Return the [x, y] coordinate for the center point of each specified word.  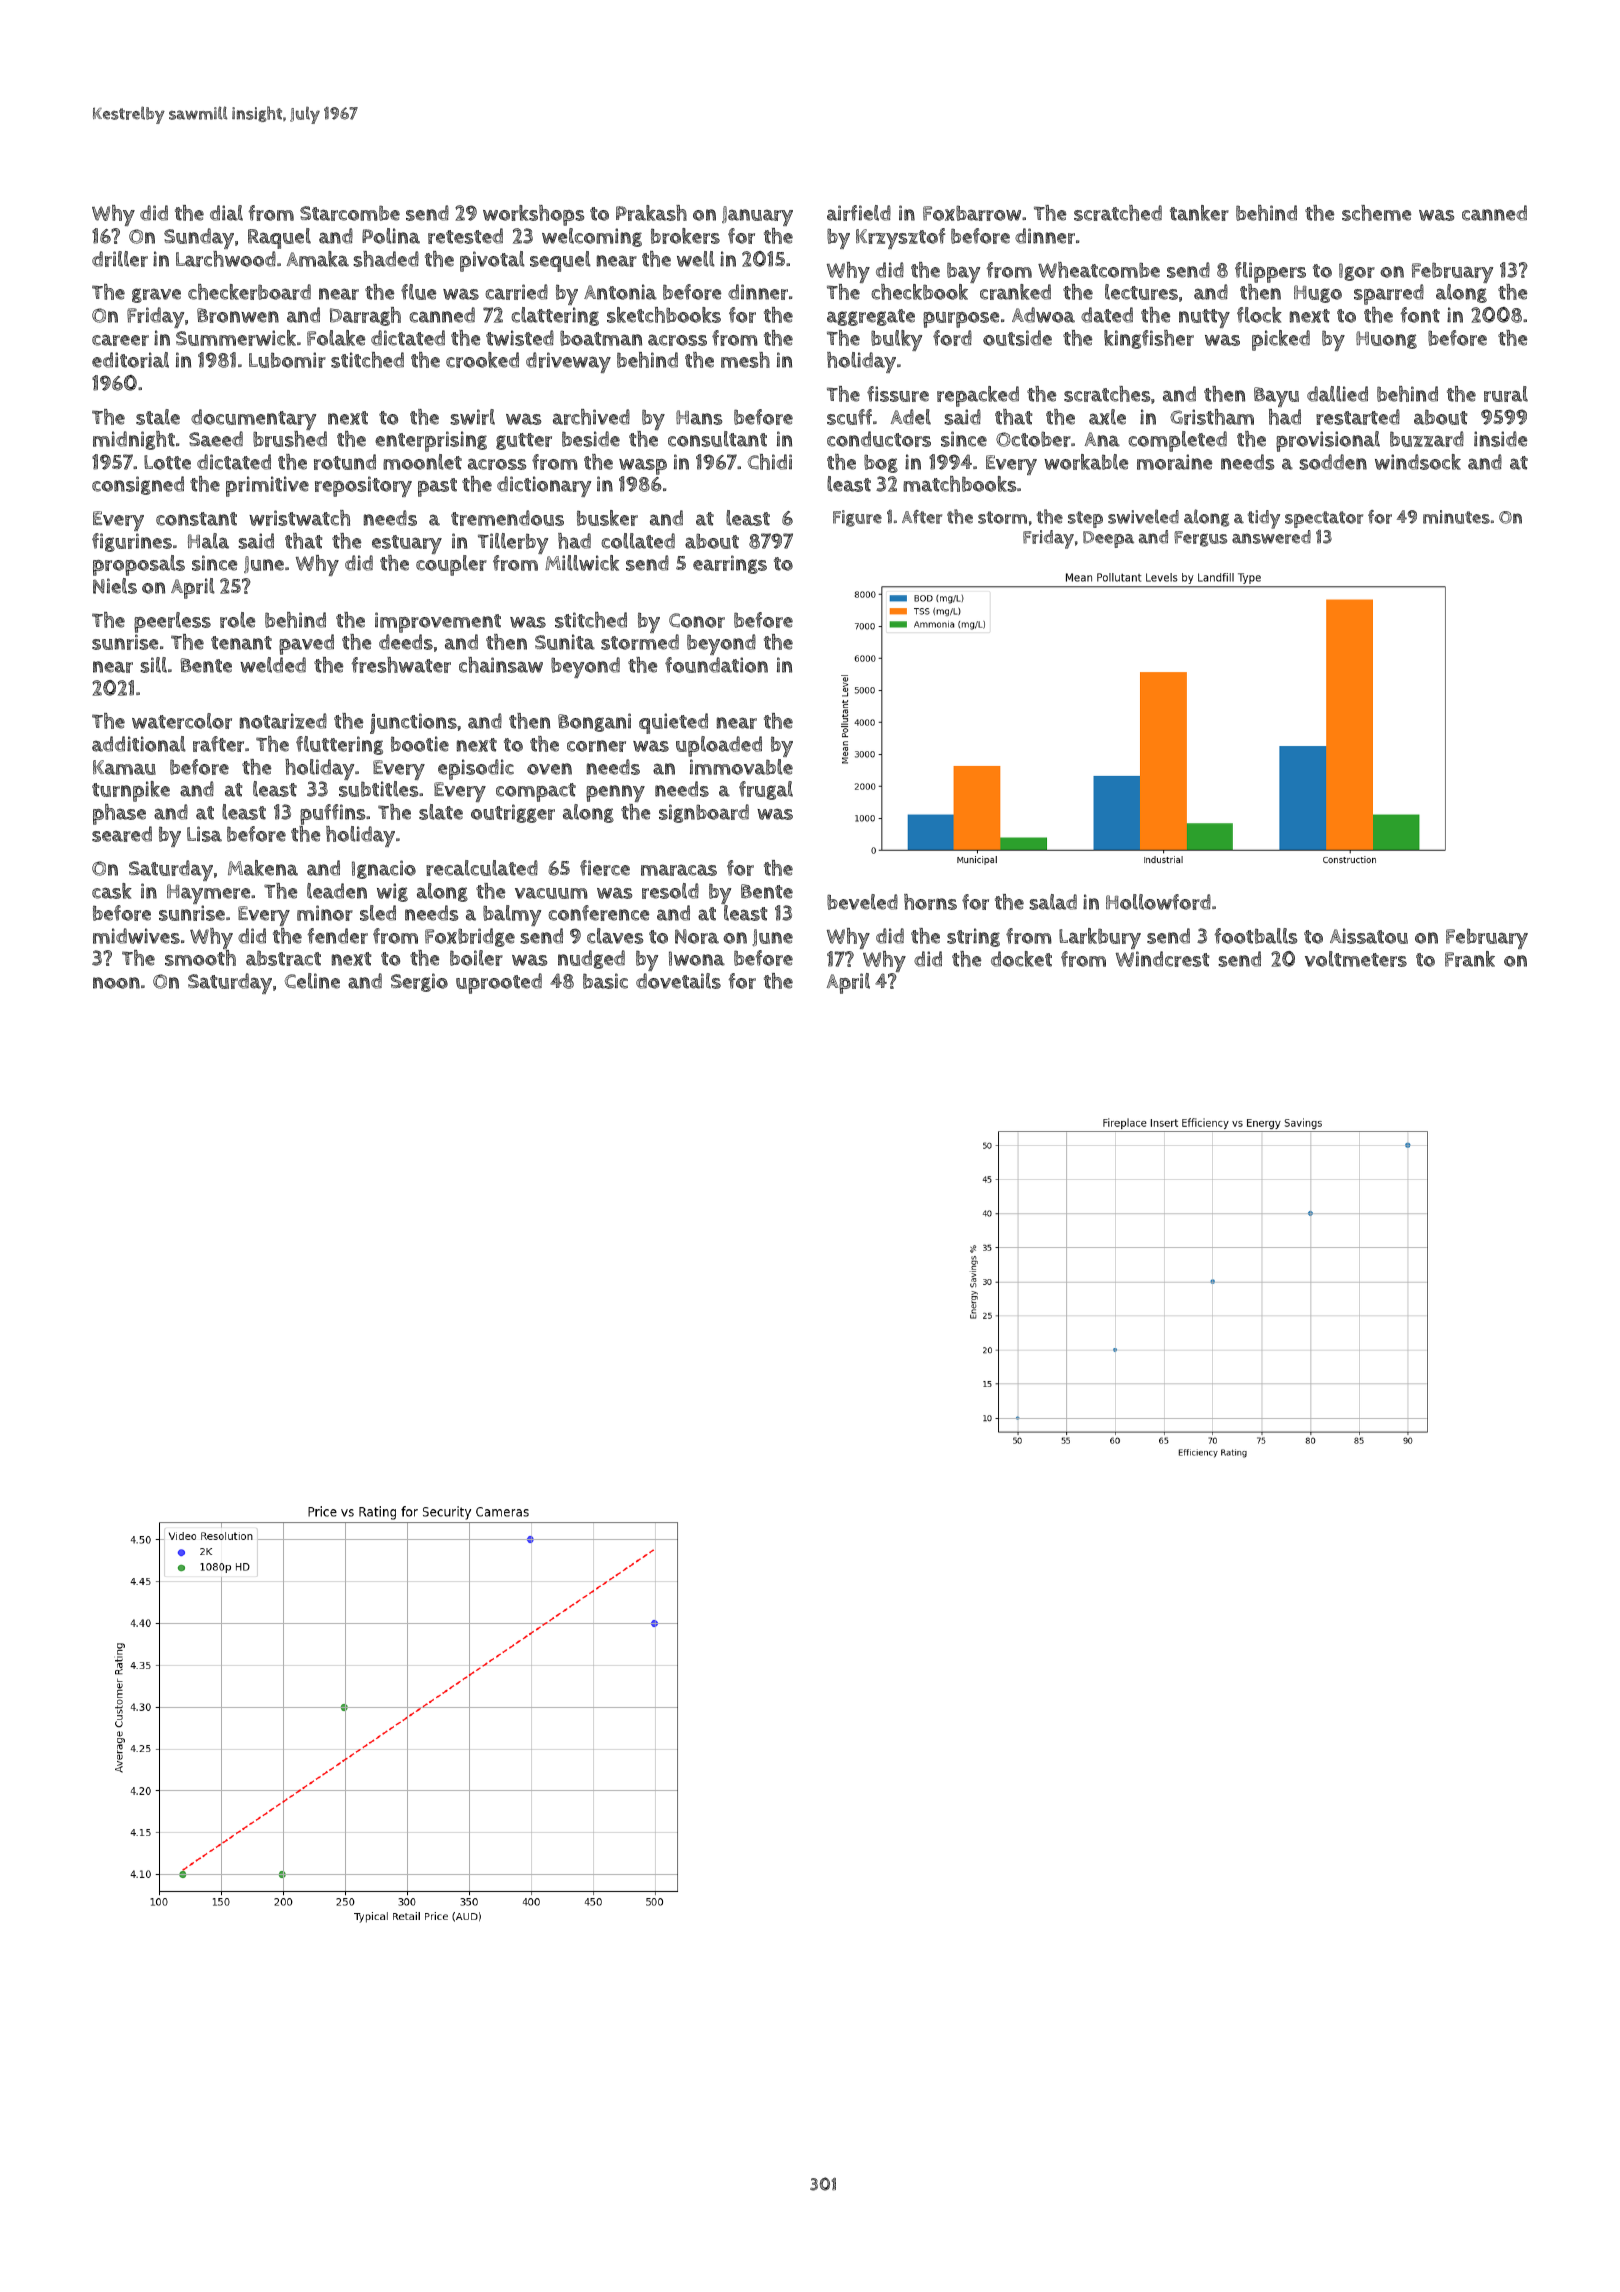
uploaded [719, 746]
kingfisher [1149, 339]
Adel [911, 417]
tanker [1199, 213]
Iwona [697, 958]
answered [1271, 537]
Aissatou [1369, 936]
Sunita [565, 642]
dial [226, 213]
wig [392, 892]
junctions [413, 723]
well [696, 259]
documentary [253, 419]
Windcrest [1163, 959]
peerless [172, 622]
